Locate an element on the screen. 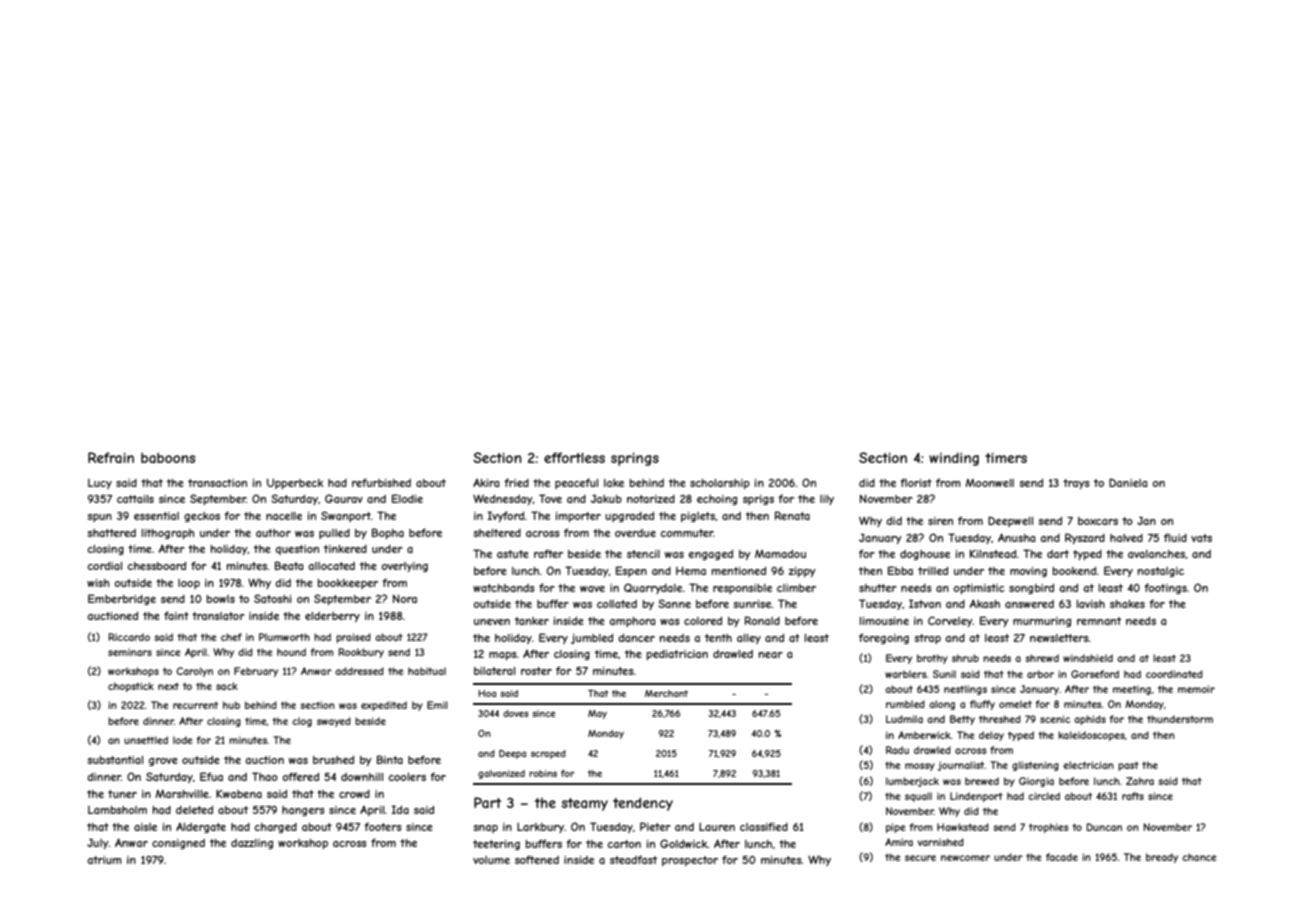  unsettled is located at coordinates (146, 740).
